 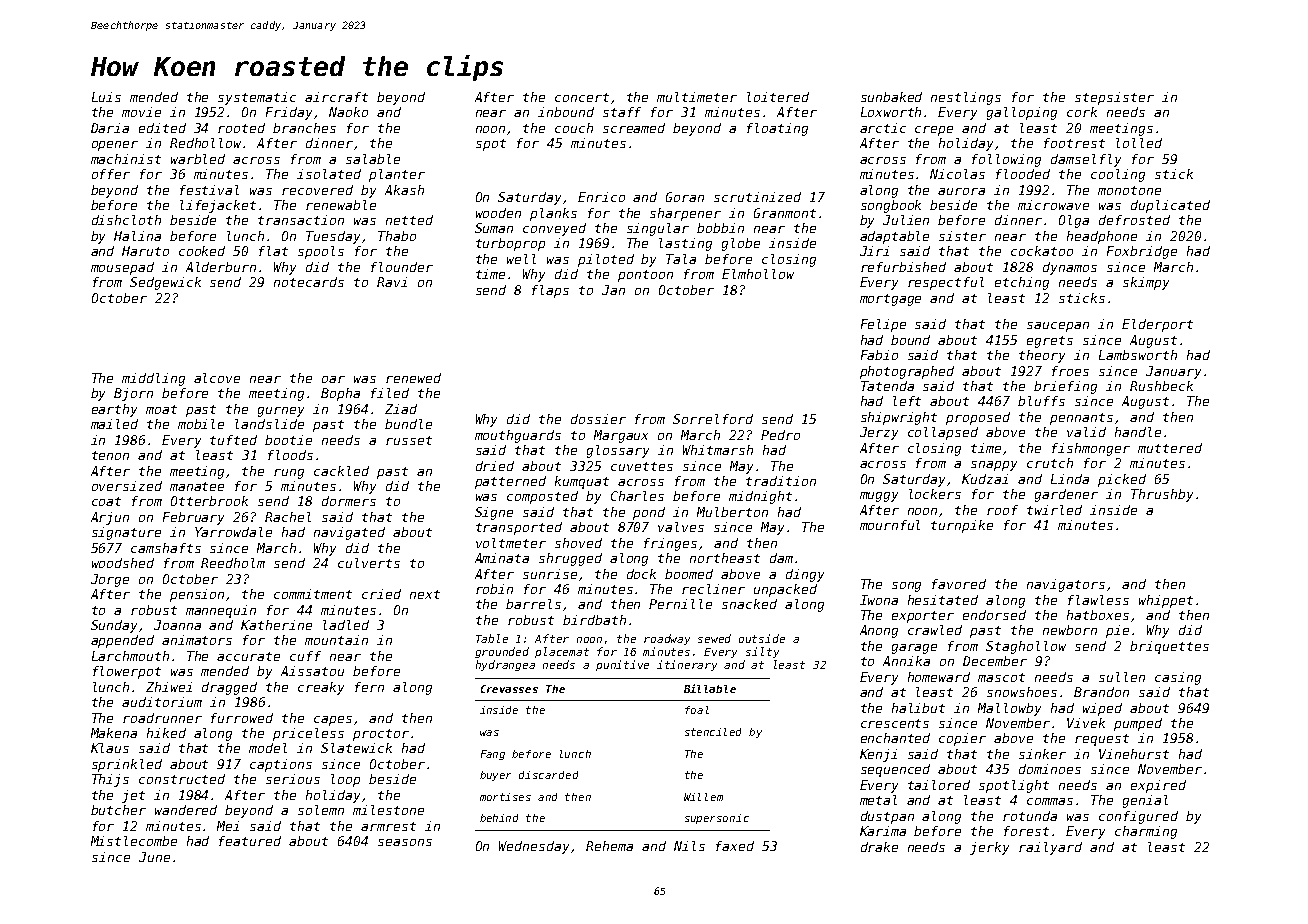 I want to click on coat, so click(x=106, y=501).
